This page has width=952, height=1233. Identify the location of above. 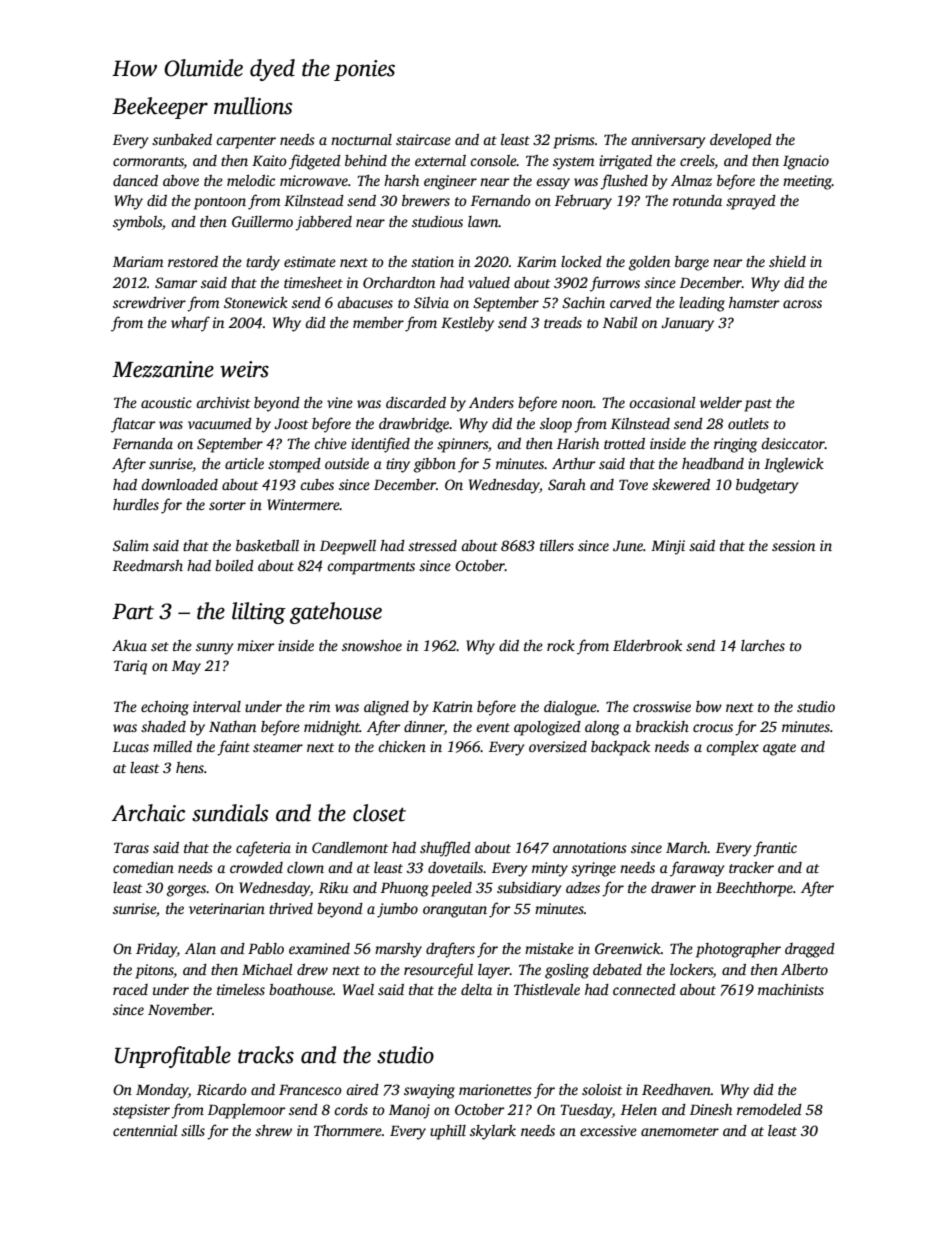
(181, 180).
